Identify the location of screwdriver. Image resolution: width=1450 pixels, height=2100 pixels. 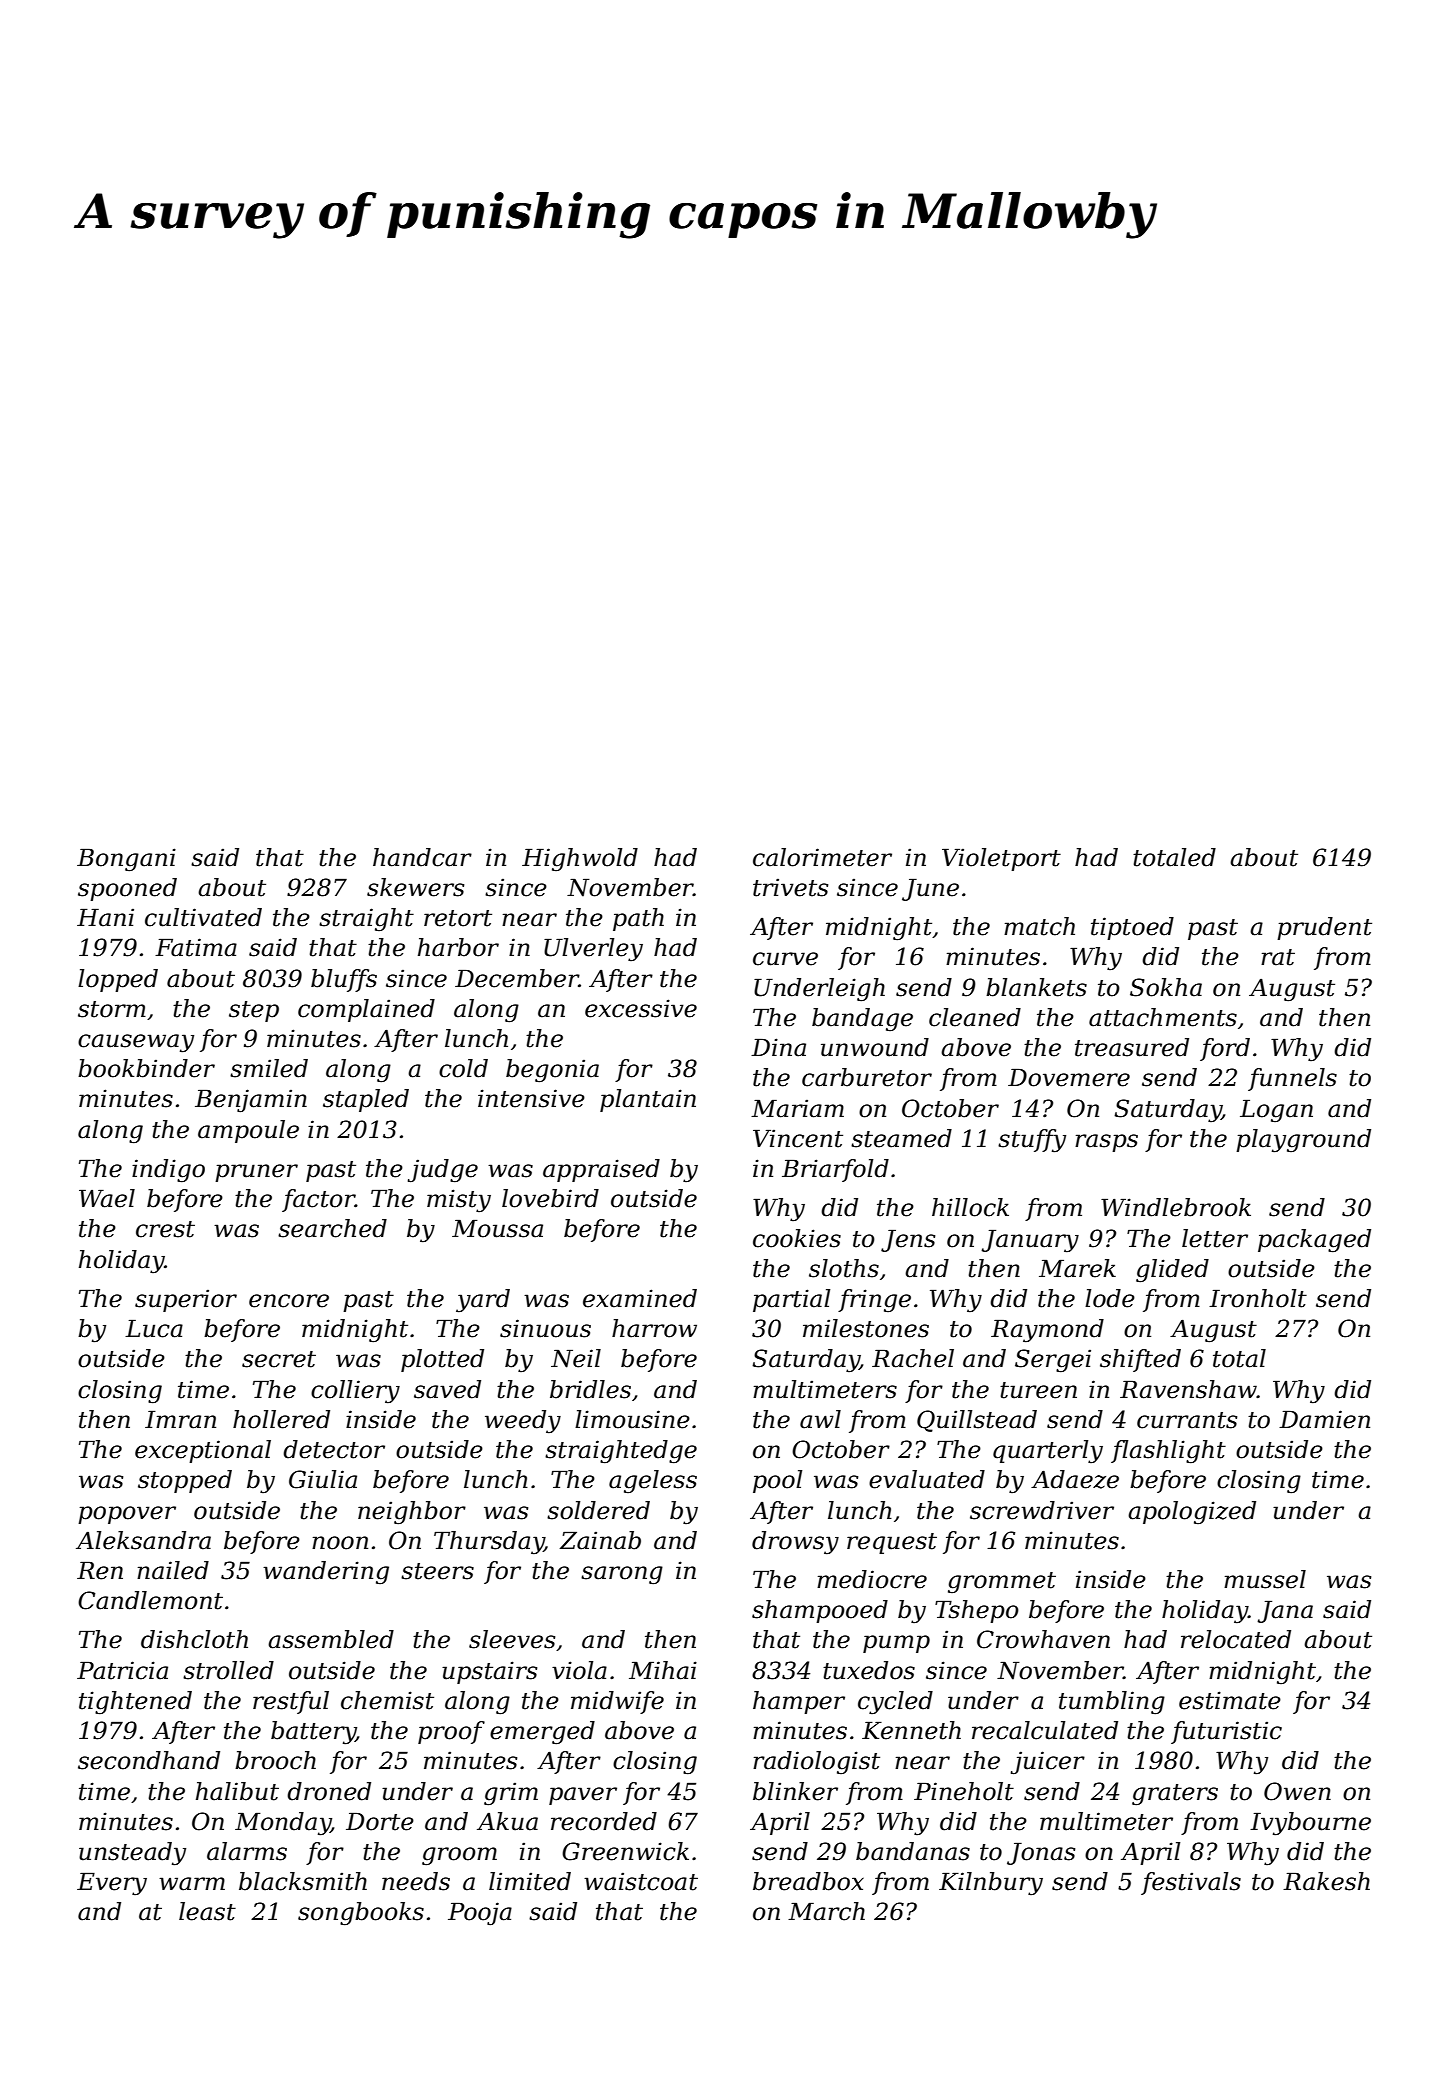
(1042, 1510).
